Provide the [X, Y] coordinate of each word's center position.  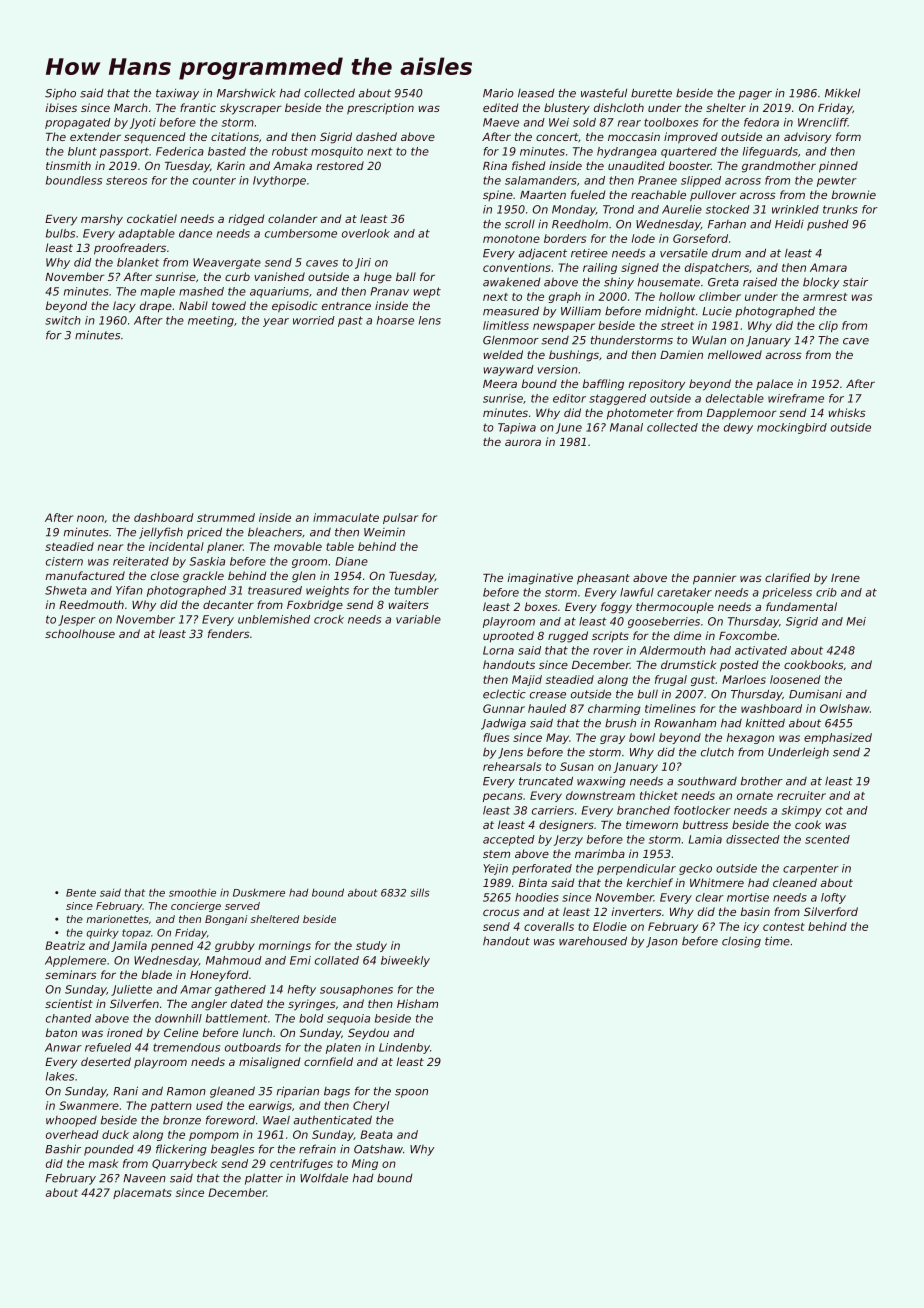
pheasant [603, 579]
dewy [738, 428]
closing [741, 942]
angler [209, 1005]
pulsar [400, 518]
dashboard [164, 517]
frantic [198, 107]
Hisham [417, 1003]
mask [104, 1163]
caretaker [684, 592]
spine [498, 195]
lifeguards [770, 152]
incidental [176, 546]
